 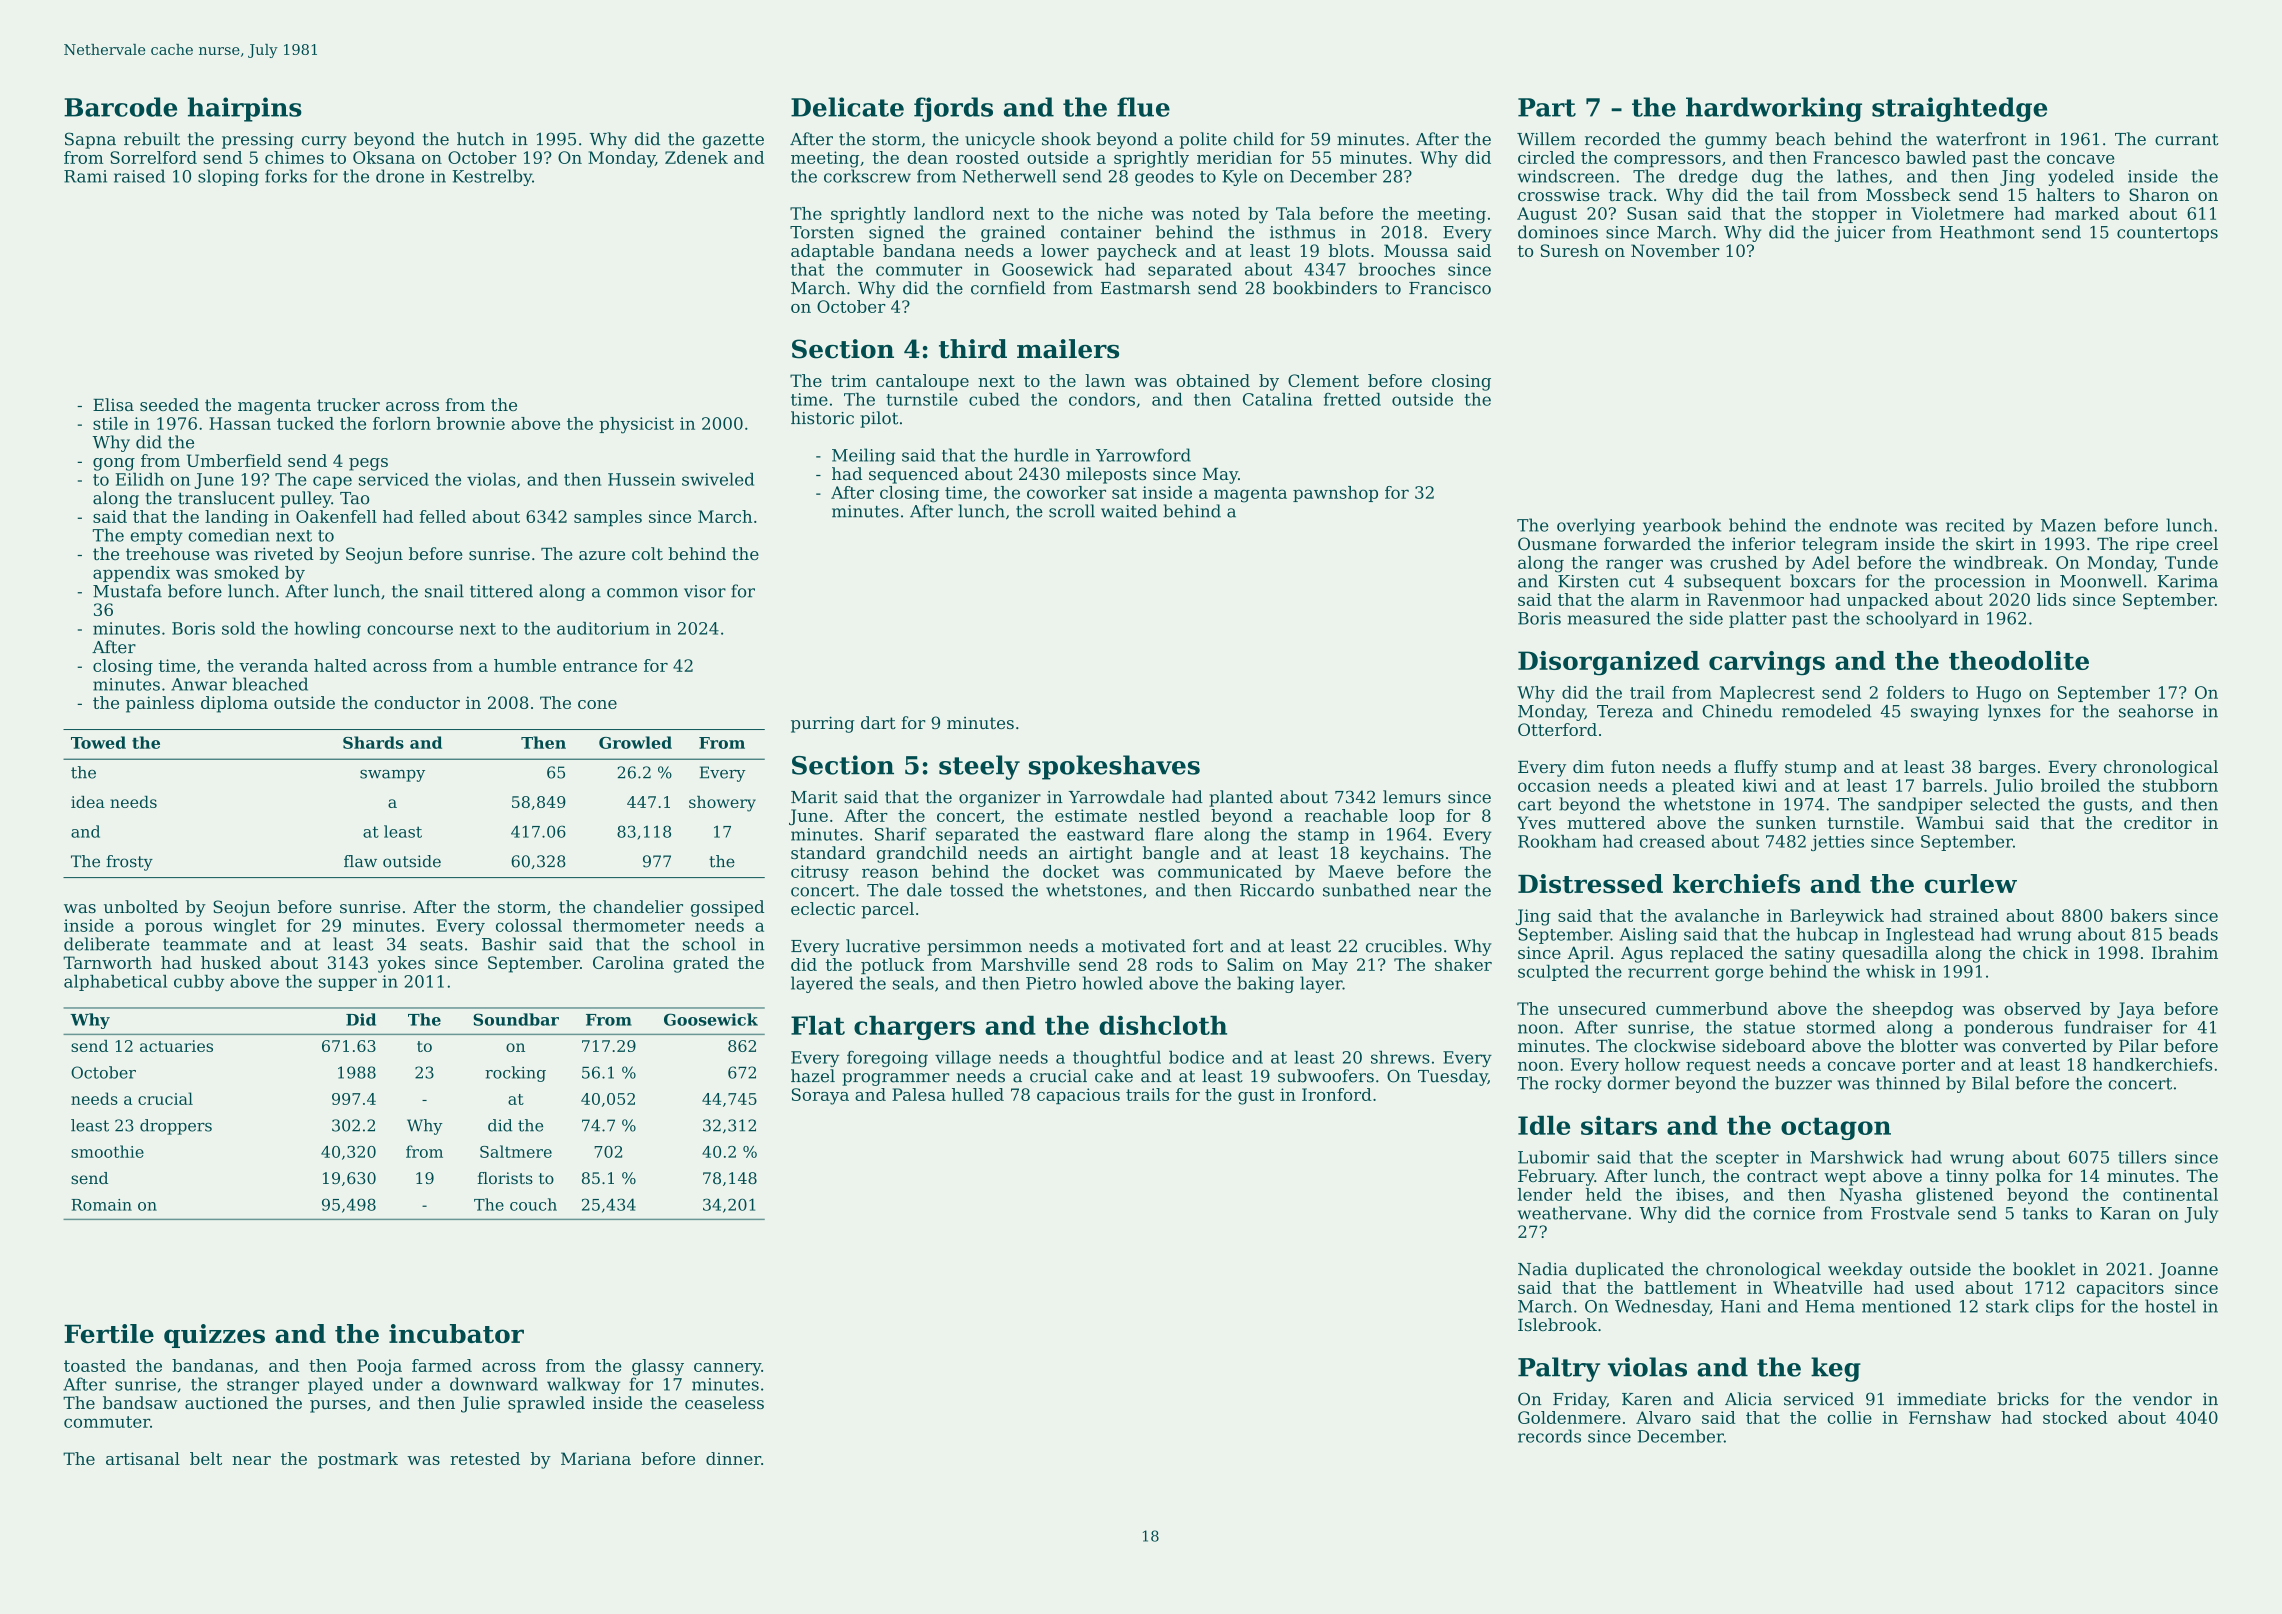 I want to click on obtained, so click(x=1213, y=380).
